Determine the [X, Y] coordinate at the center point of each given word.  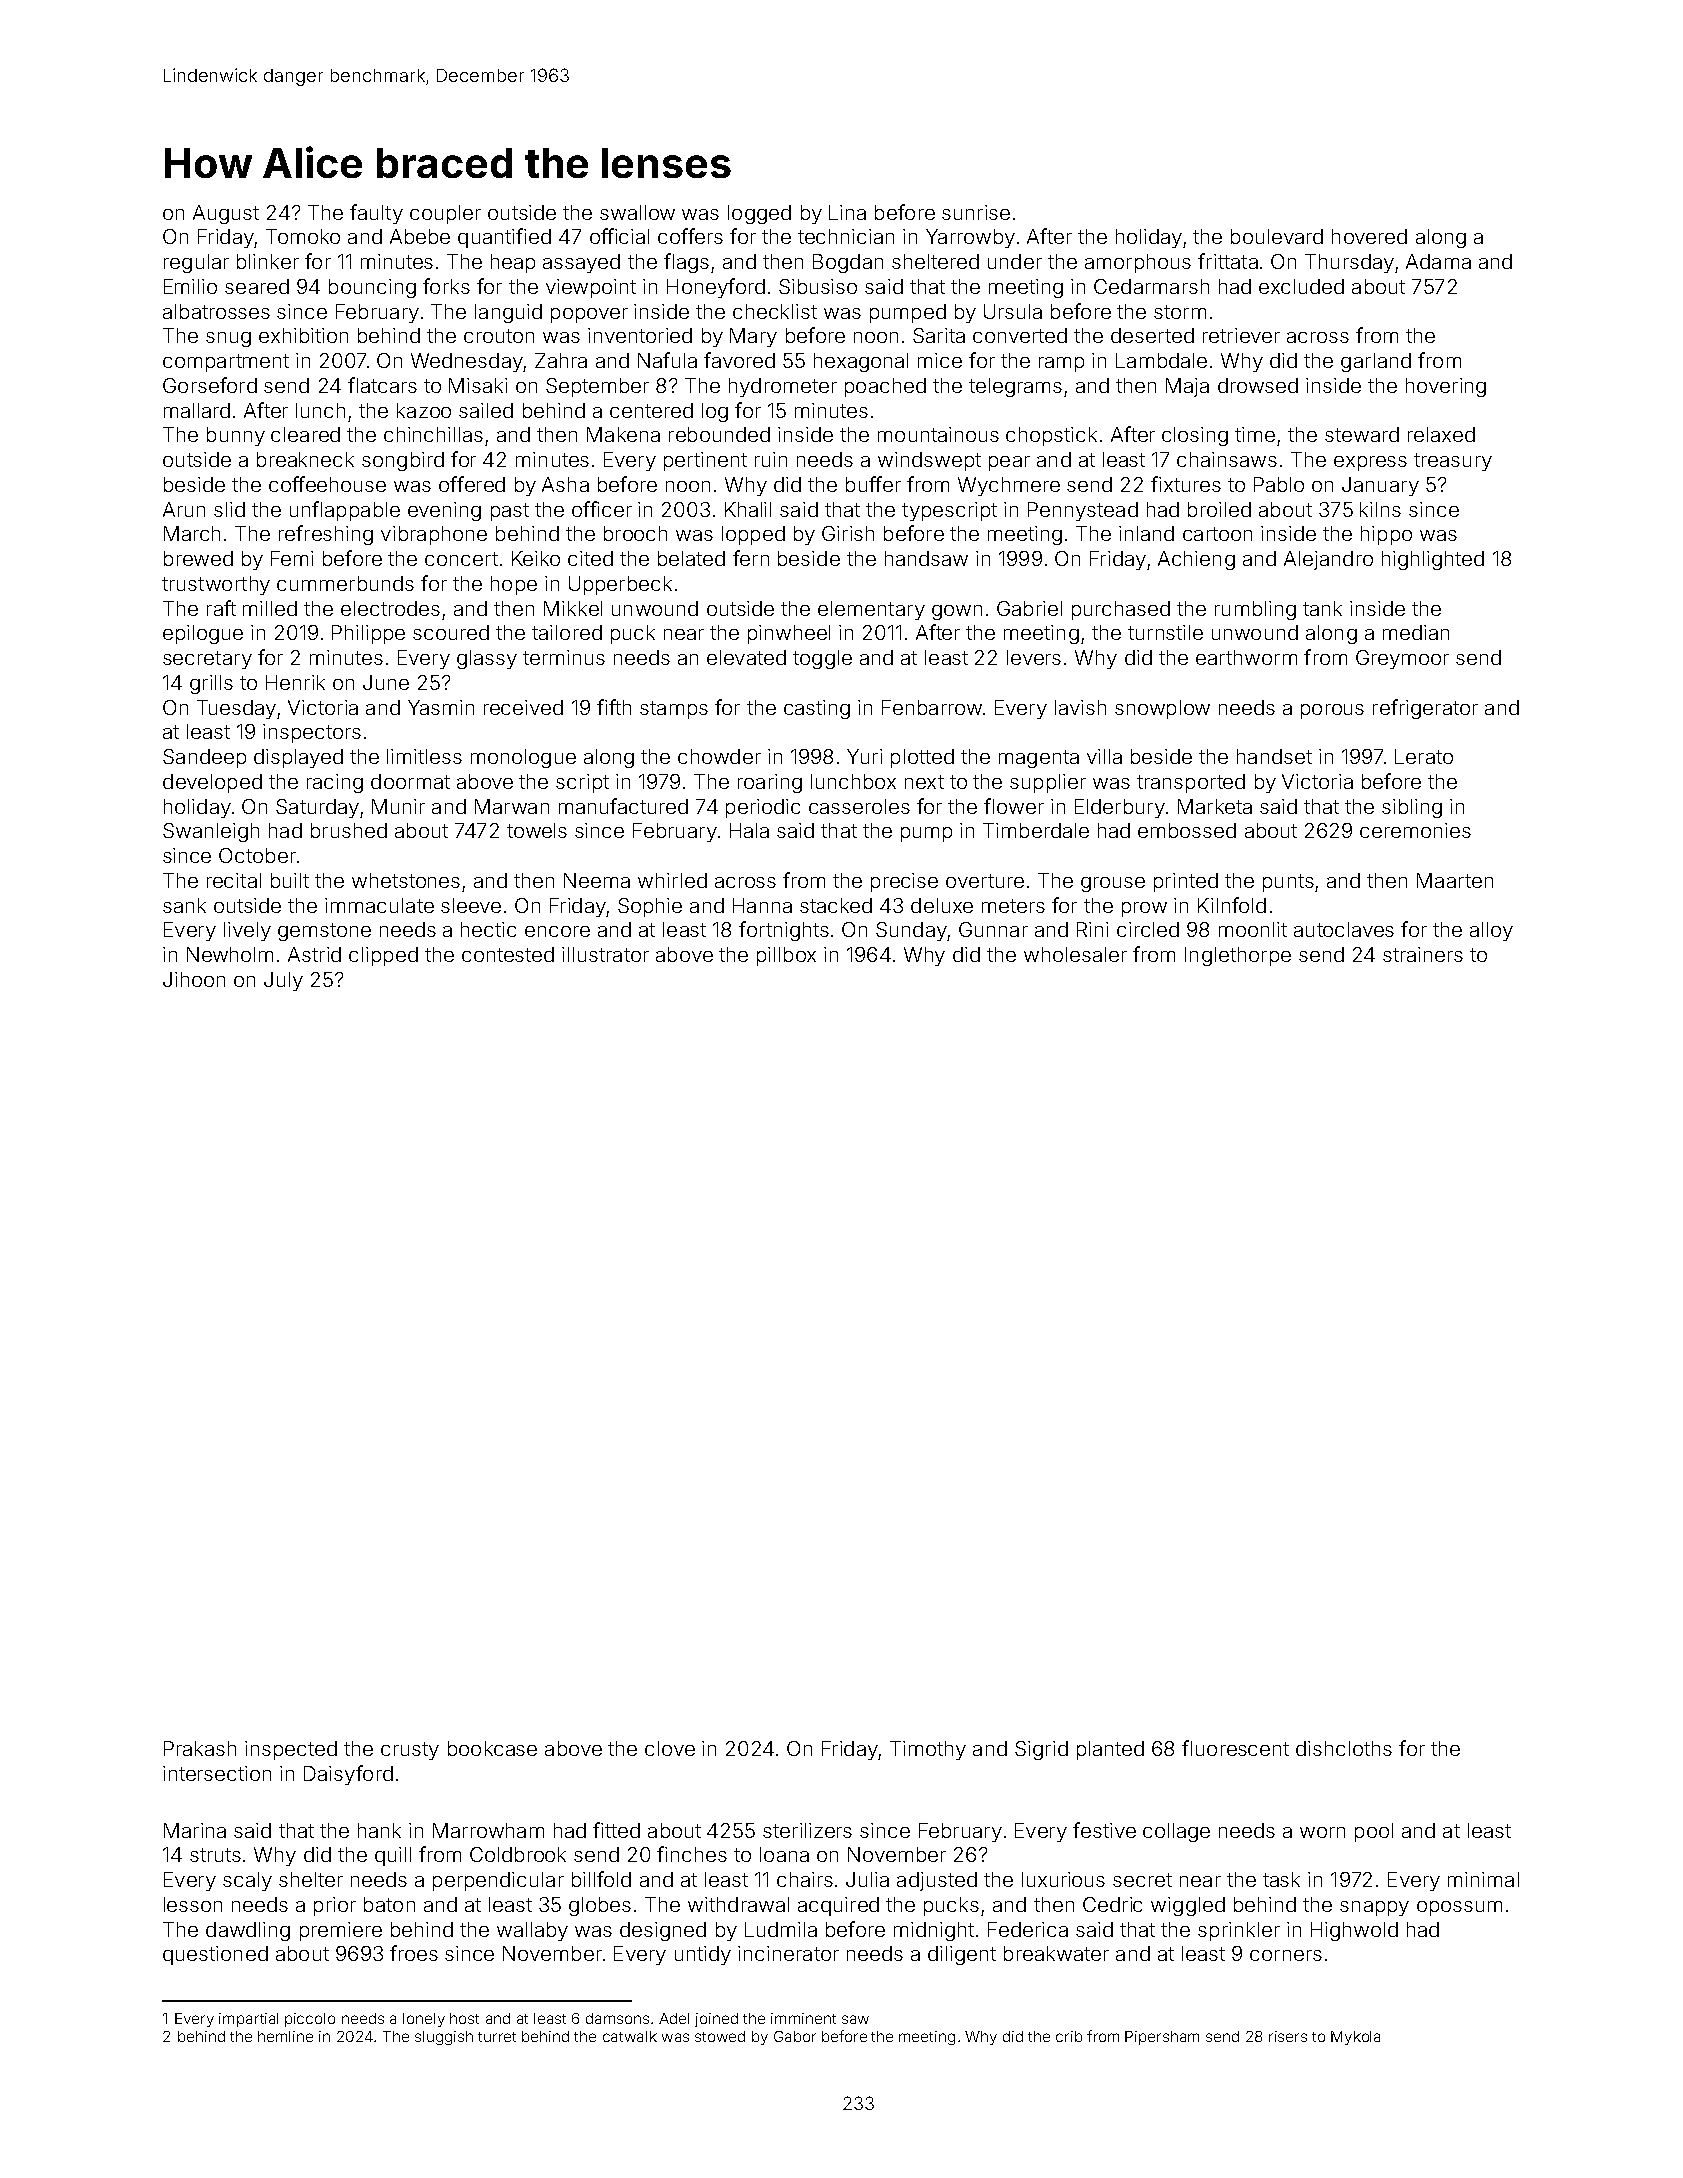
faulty [376, 214]
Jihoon [194, 979]
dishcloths [1344, 1748]
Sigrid [1041, 1750]
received [523, 707]
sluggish [444, 2038]
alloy [1491, 931]
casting [817, 709]
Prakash [200, 1748]
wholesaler [1075, 954]
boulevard [1277, 236]
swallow [637, 212]
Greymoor [1402, 659]
